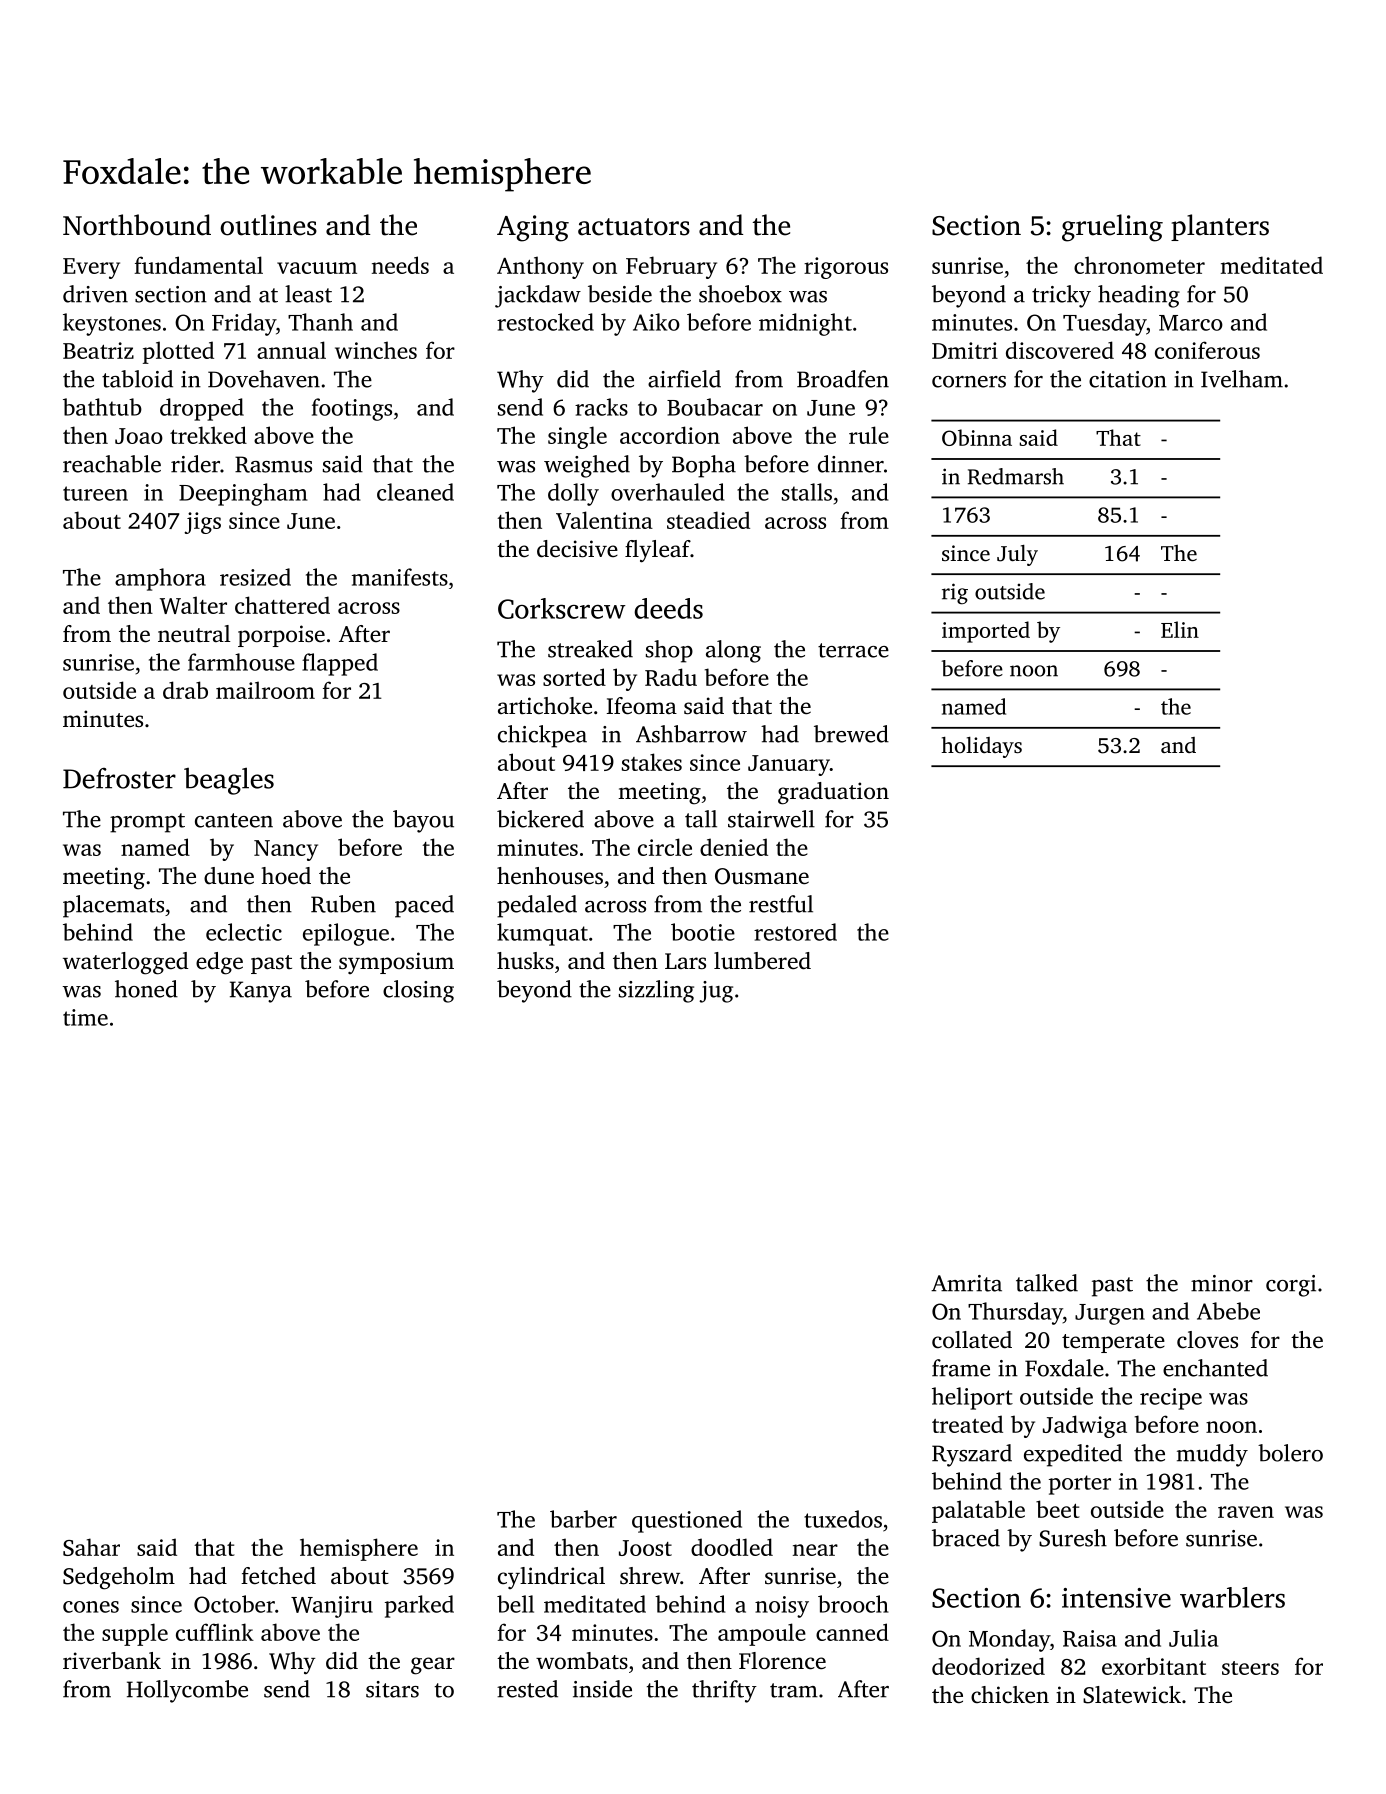 This image has width=1386, height=1794. Describe the element at coordinates (113, 906) in the image. I see `placemats` at that location.
